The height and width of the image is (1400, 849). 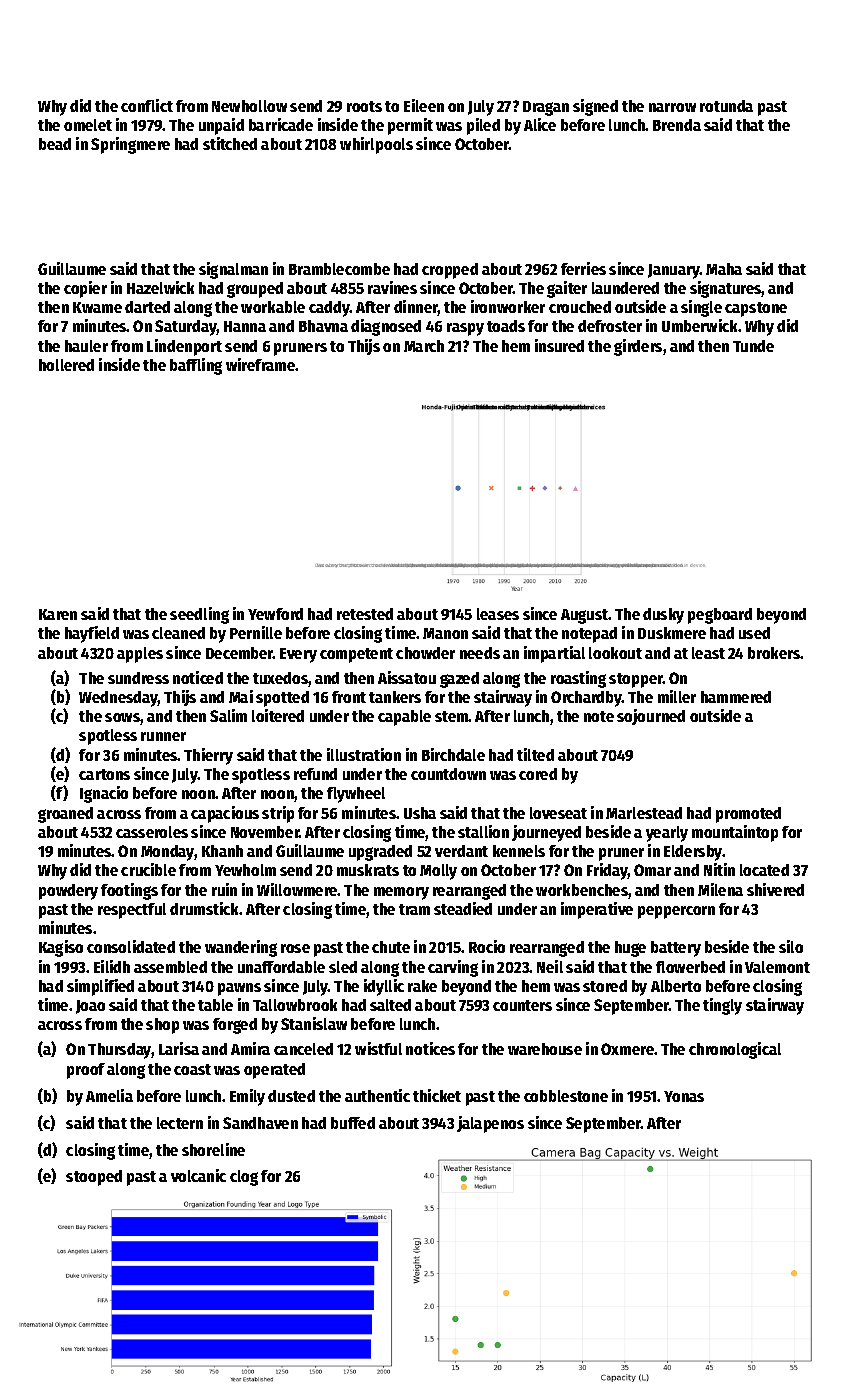 What do you see at coordinates (465, 329) in the image?
I see `raspy` at bounding box center [465, 329].
